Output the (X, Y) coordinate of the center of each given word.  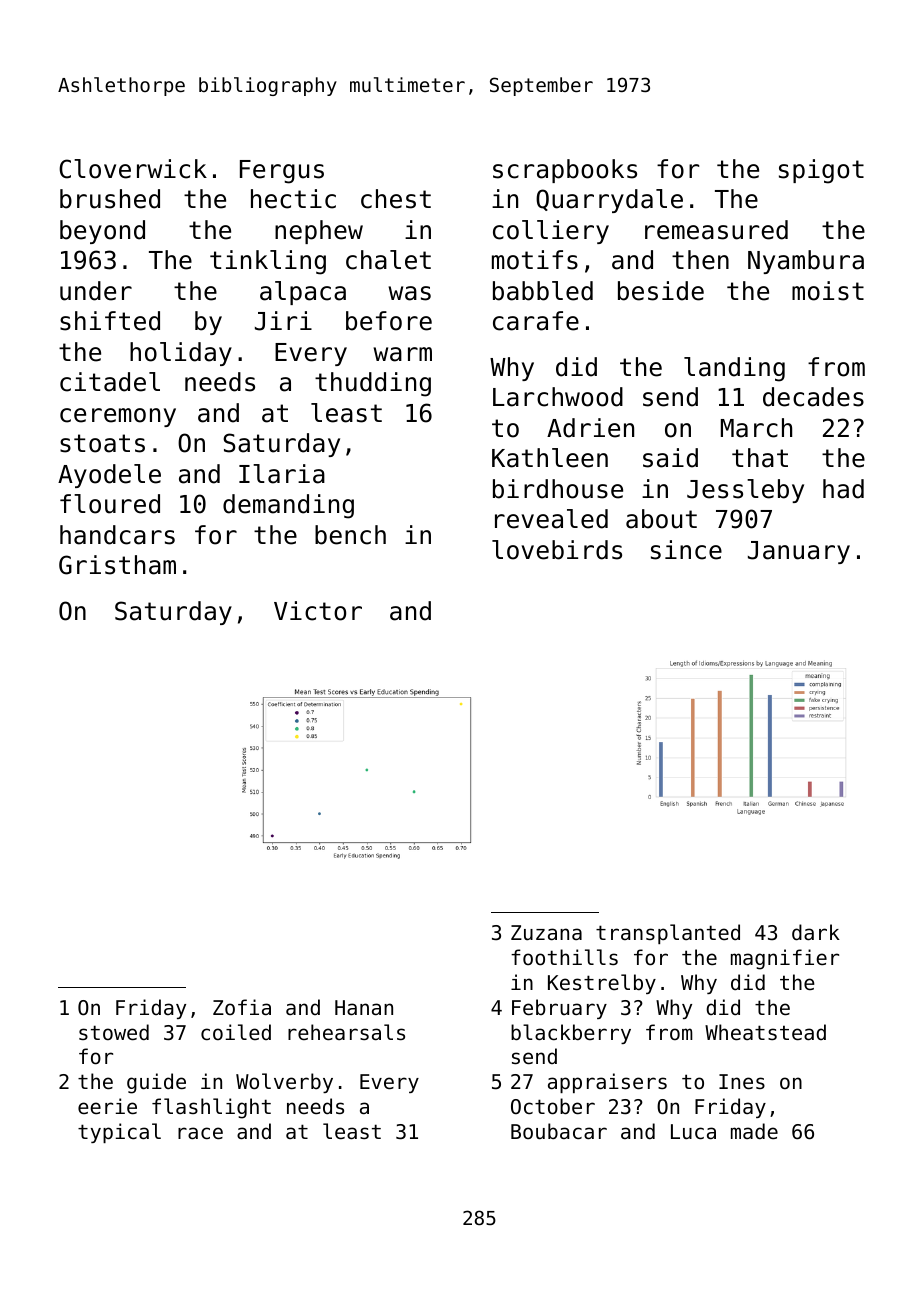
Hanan (364, 1008)
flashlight (211, 1108)
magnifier (785, 959)
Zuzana (546, 933)
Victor (318, 611)
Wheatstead (765, 1032)
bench (350, 535)
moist (828, 291)
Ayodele (109, 476)
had (843, 489)
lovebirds (557, 550)
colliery (551, 232)
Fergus (282, 172)
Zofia (242, 1007)
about (661, 519)
